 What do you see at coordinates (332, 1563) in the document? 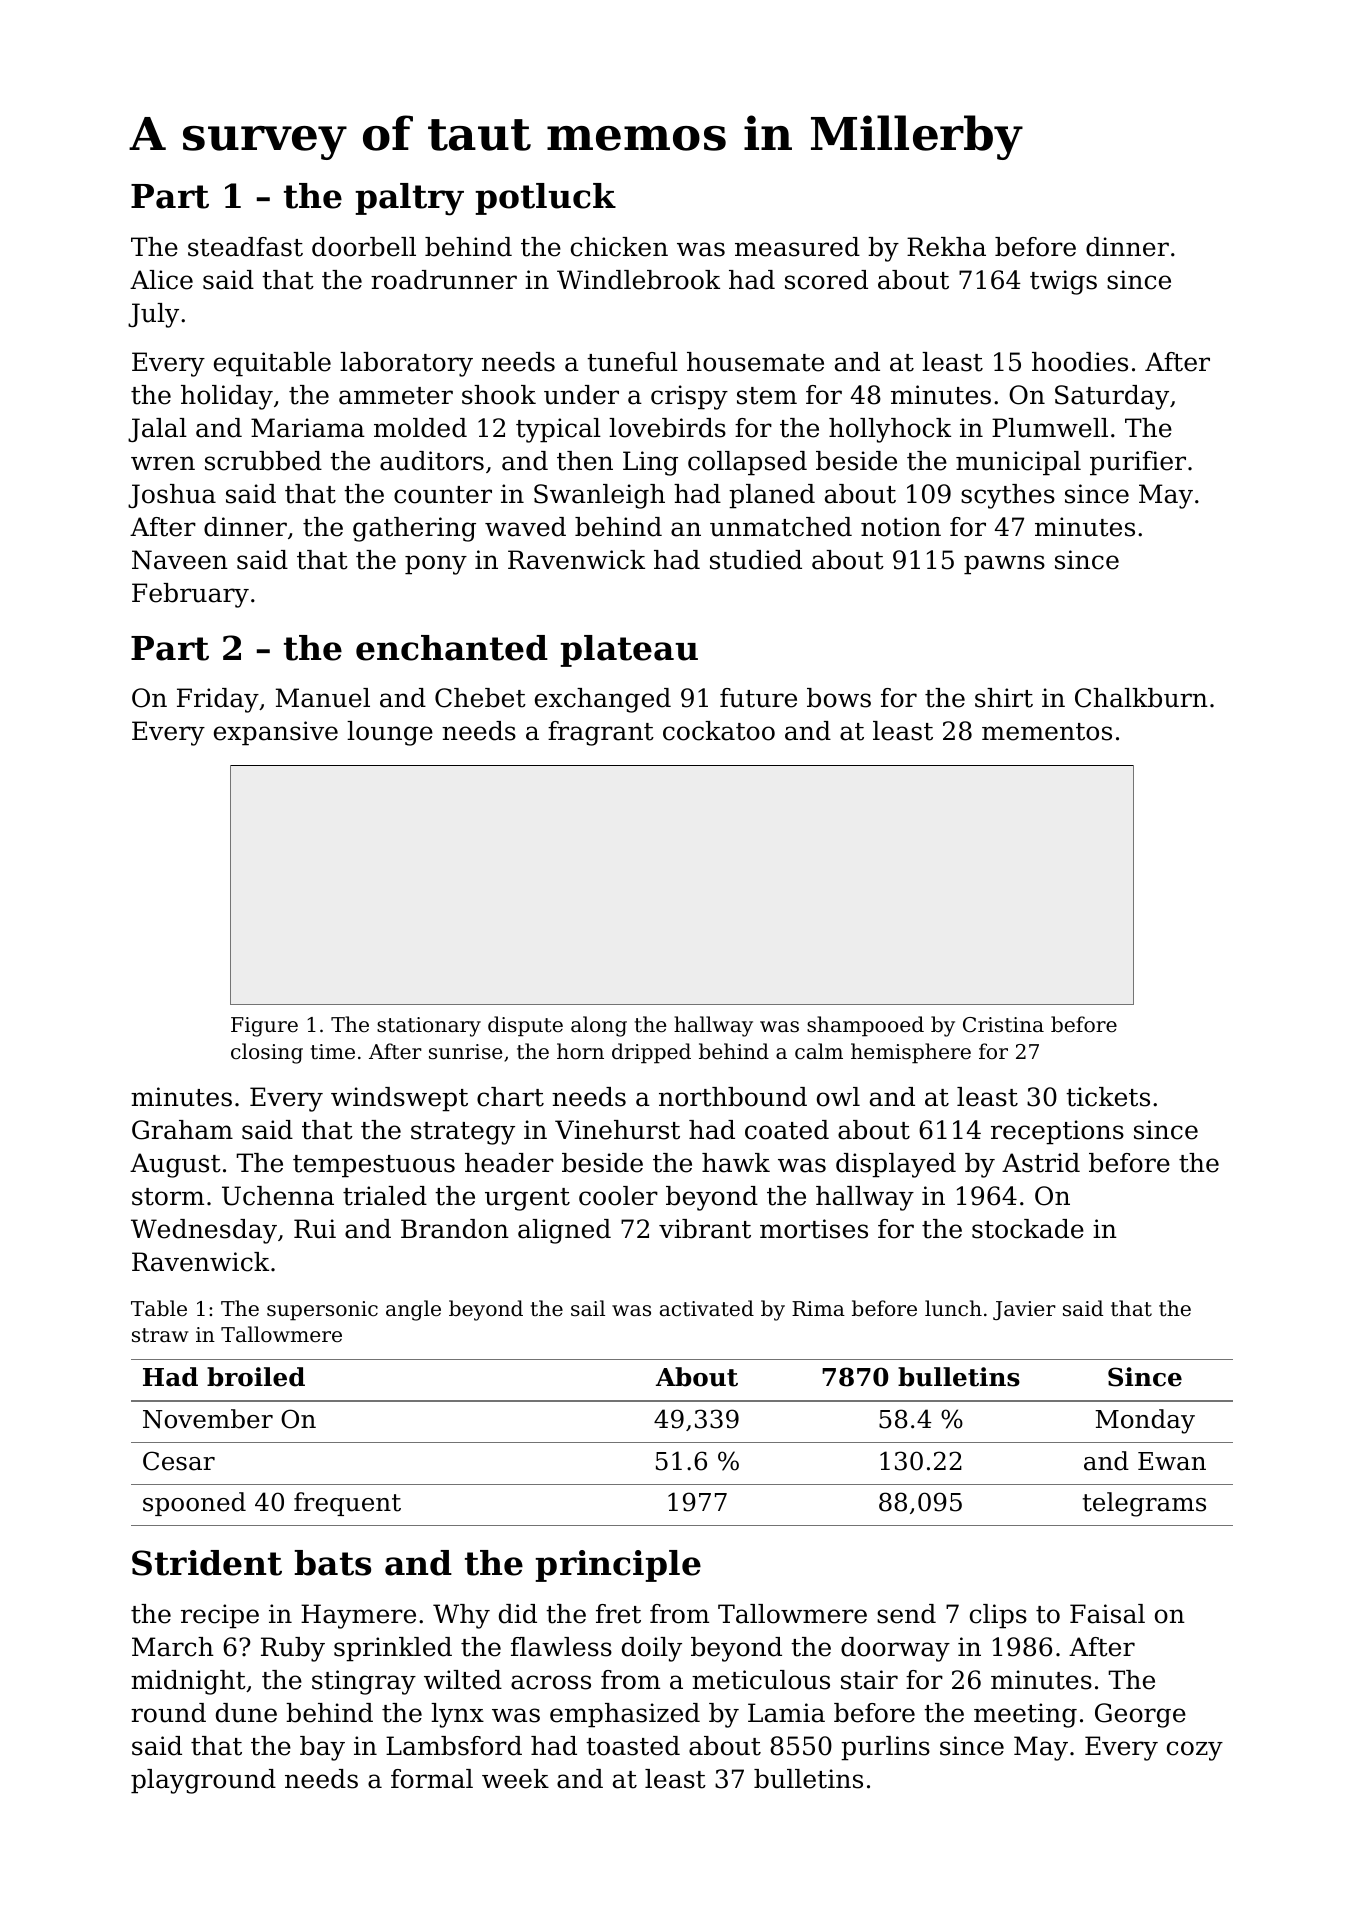
I see `bats` at bounding box center [332, 1563].
